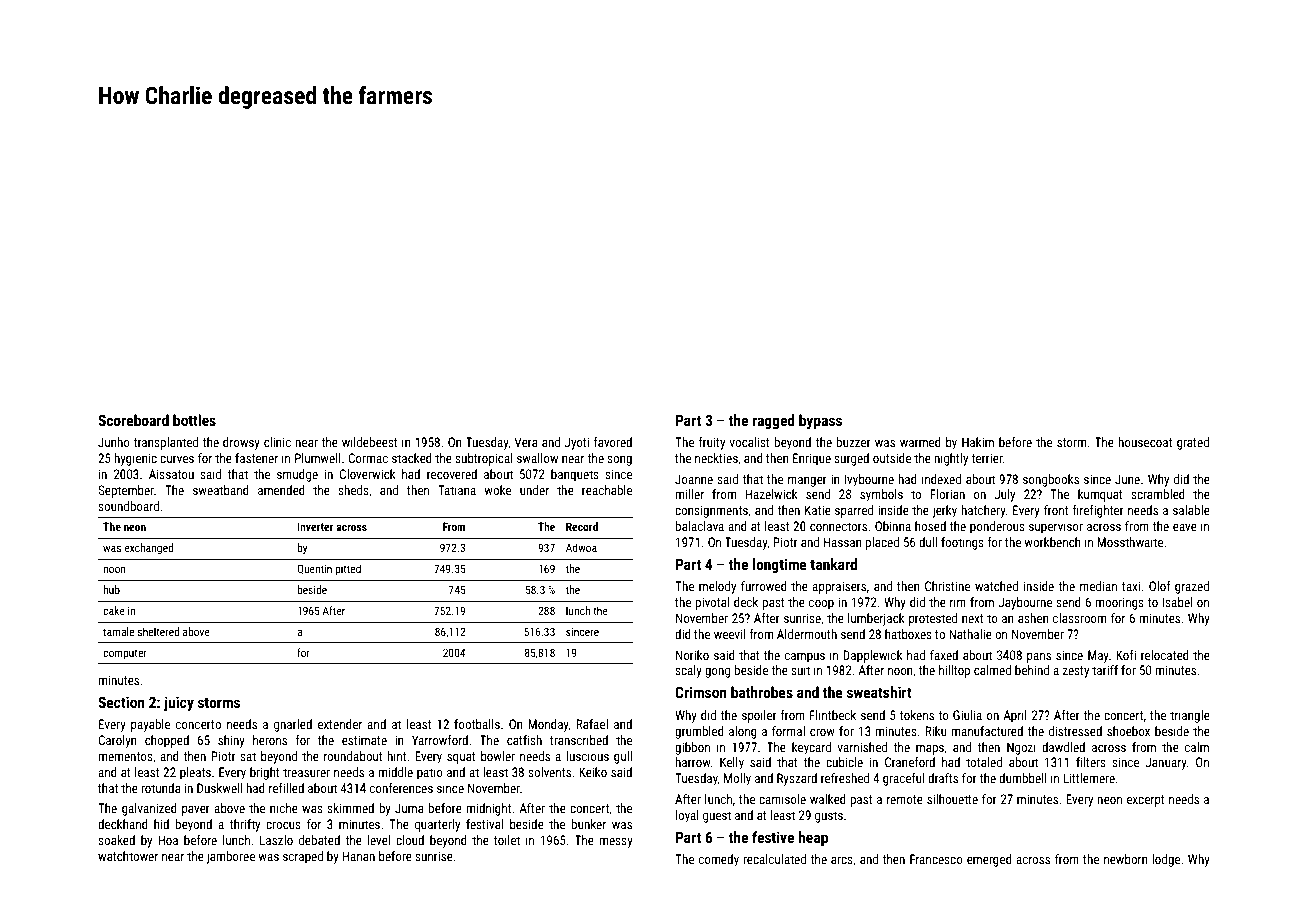 The height and width of the screenshot is (924, 1308). I want to click on soundboard, so click(128, 506).
